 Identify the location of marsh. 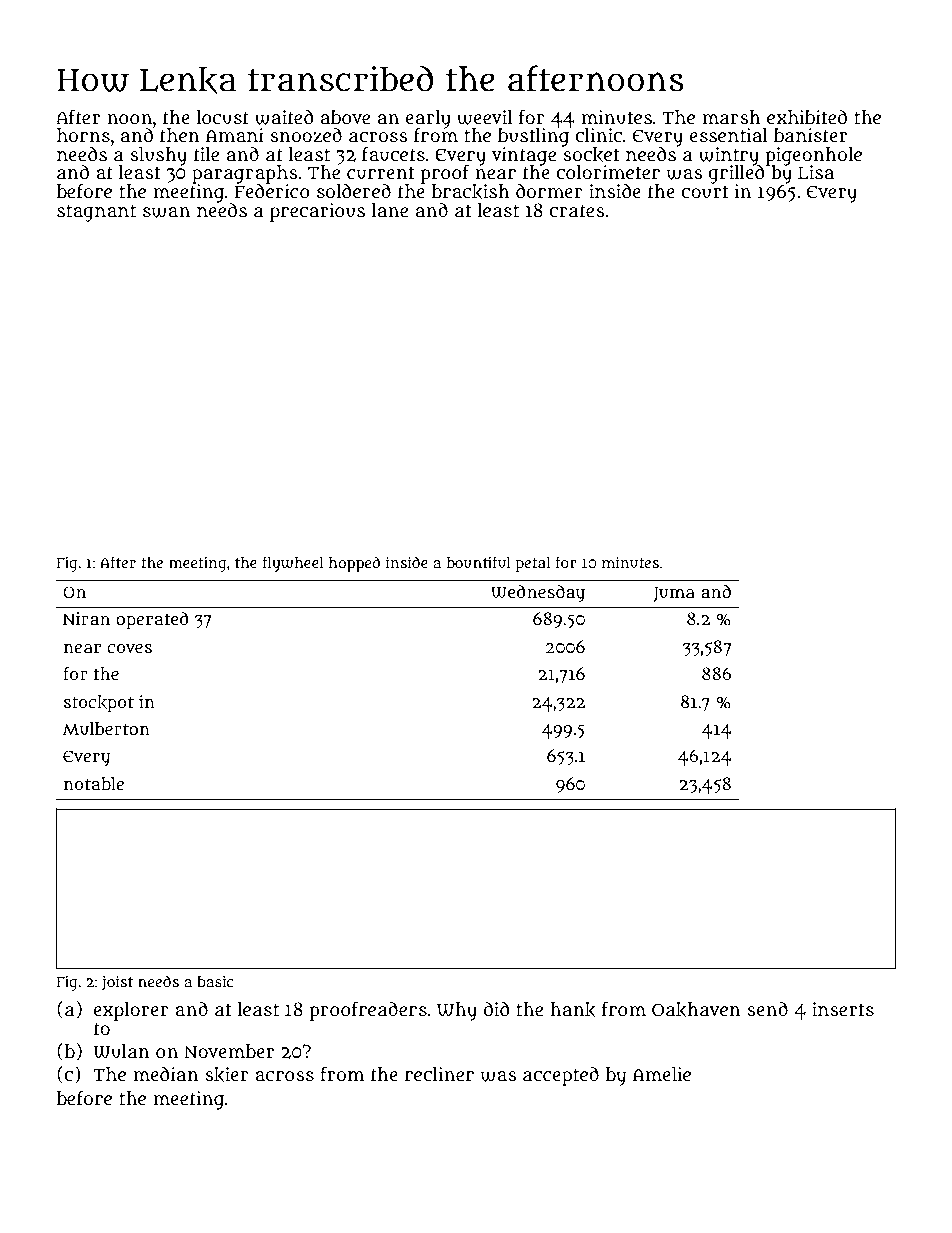
(731, 117).
